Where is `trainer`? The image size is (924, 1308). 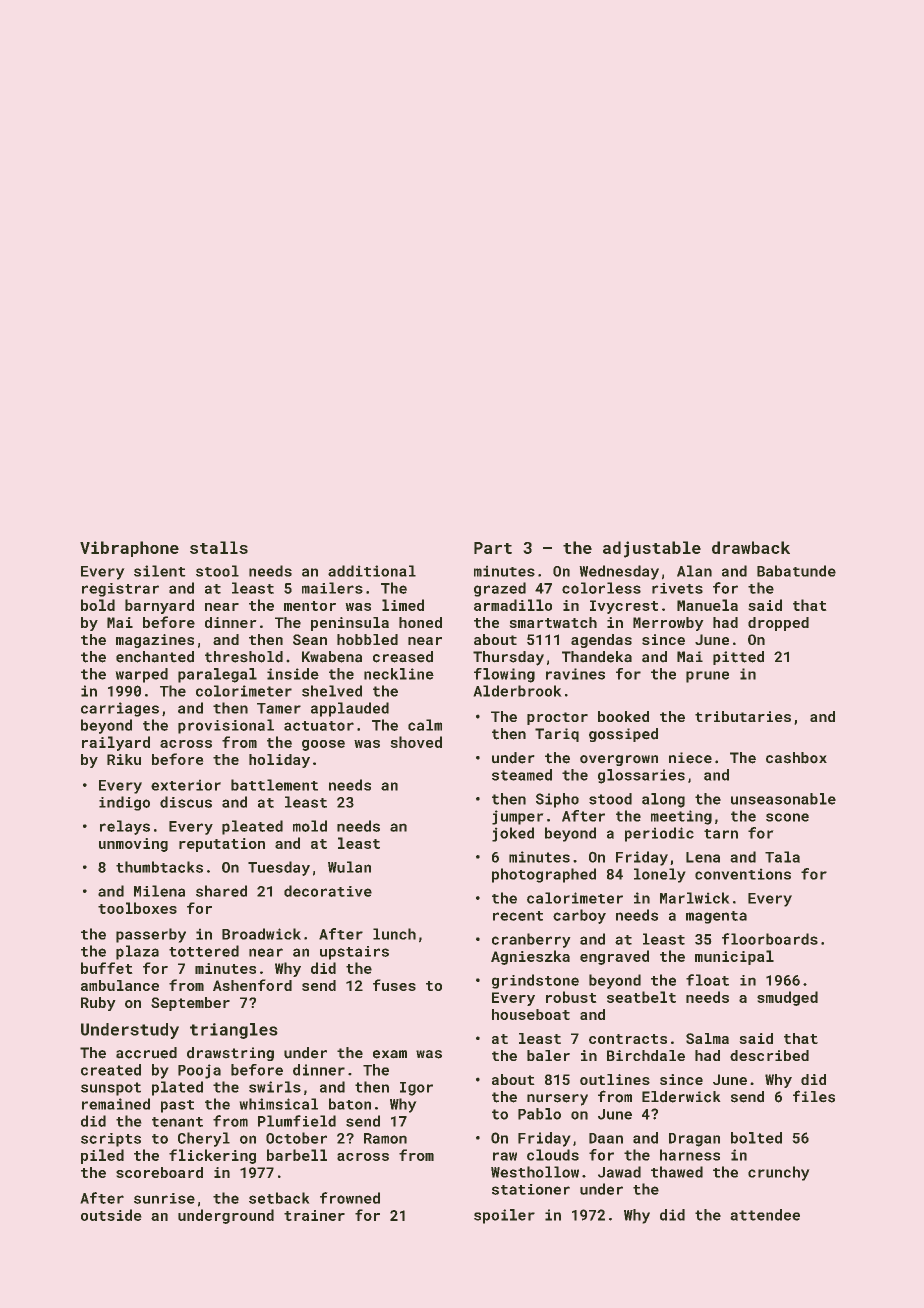 trainer is located at coordinates (314, 1215).
